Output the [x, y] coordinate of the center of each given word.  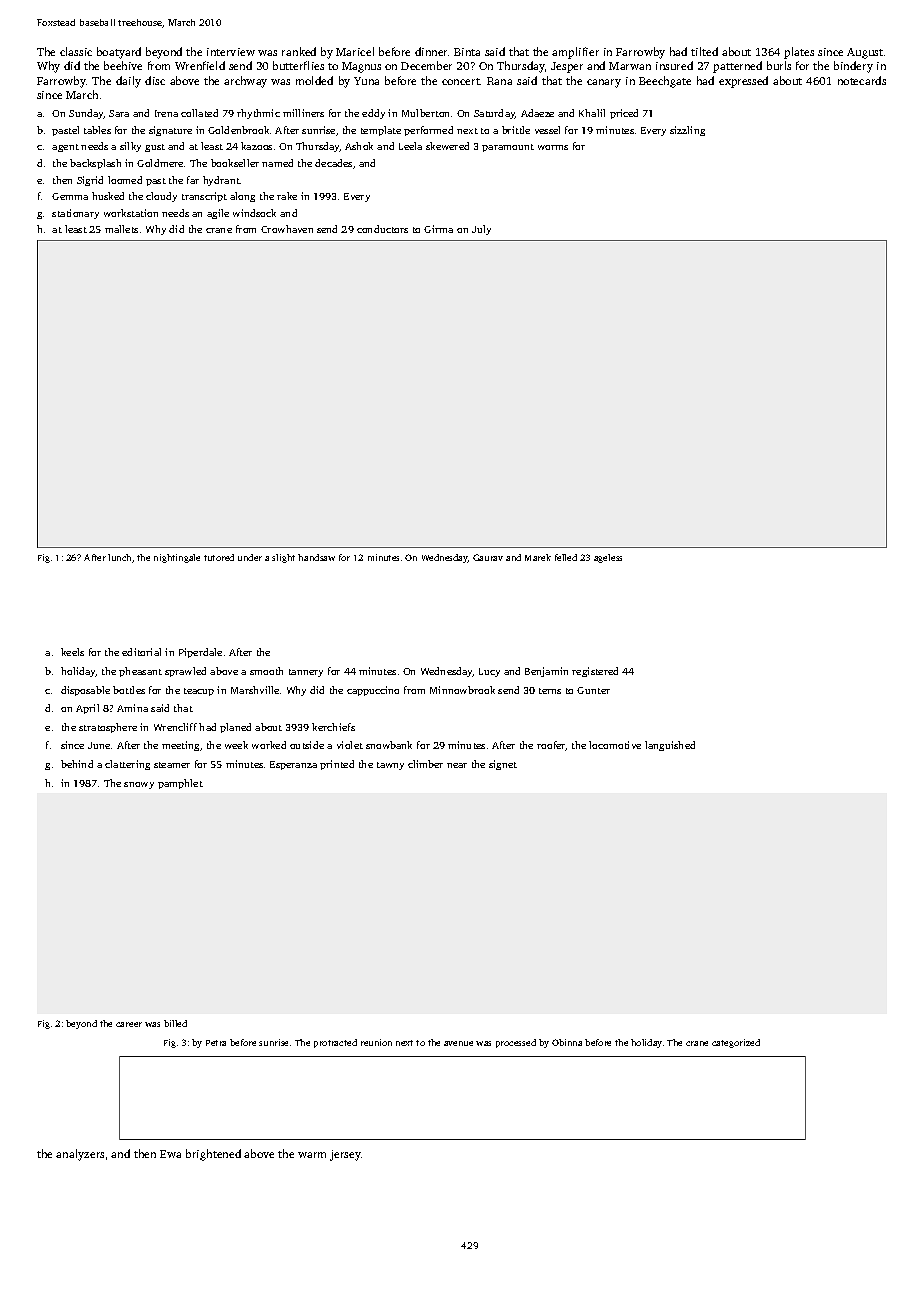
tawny [390, 766]
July [481, 230]
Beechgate [665, 82]
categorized [736, 1043]
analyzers [80, 1155]
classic [76, 51]
